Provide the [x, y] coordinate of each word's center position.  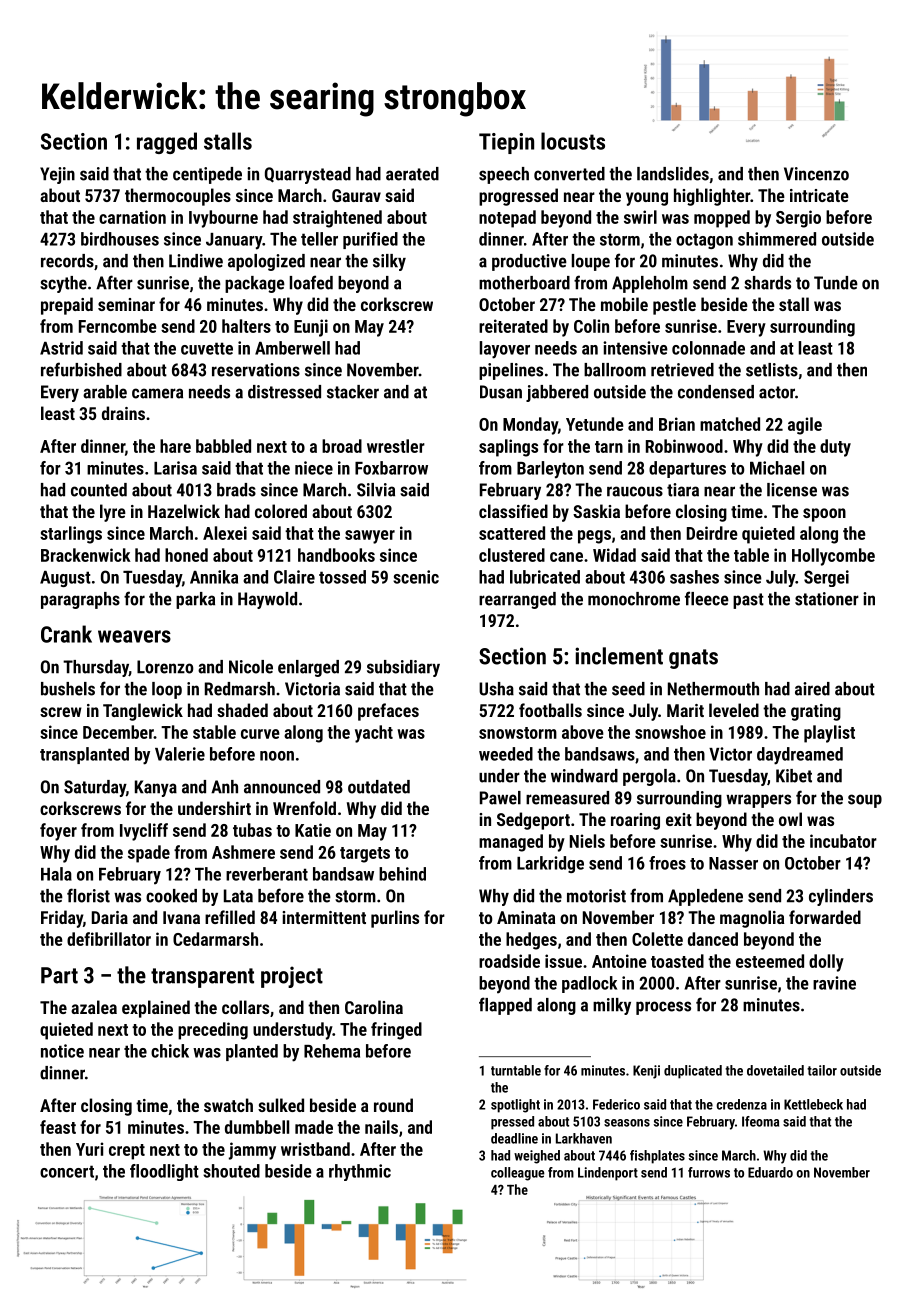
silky [389, 262]
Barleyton [550, 470]
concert [67, 1171]
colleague [518, 1174]
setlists [772, 370]
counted [99, 490]
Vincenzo [816, 174]
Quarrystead [308, 175]
